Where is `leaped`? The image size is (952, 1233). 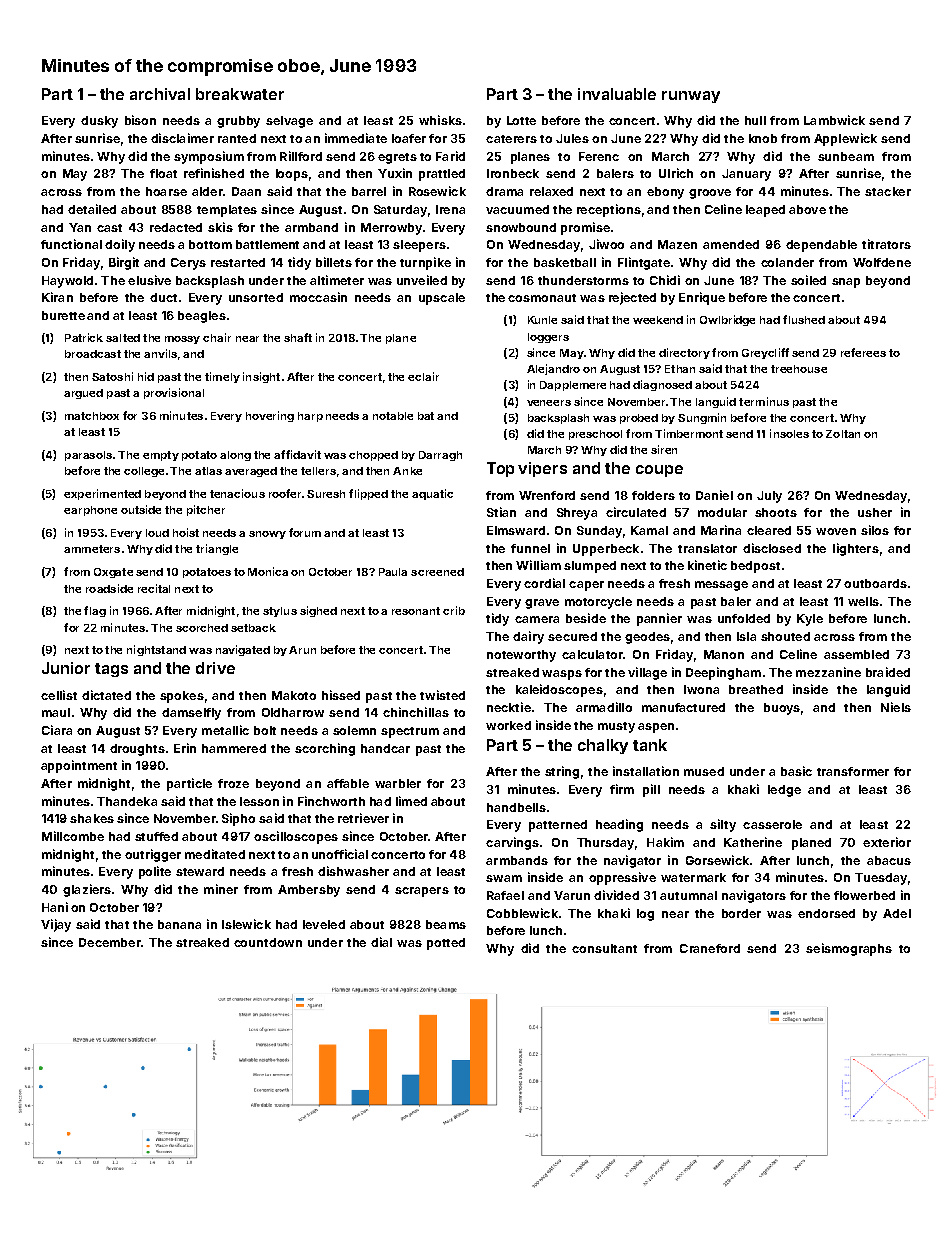 leaped is located at coordinates (765, 211).
